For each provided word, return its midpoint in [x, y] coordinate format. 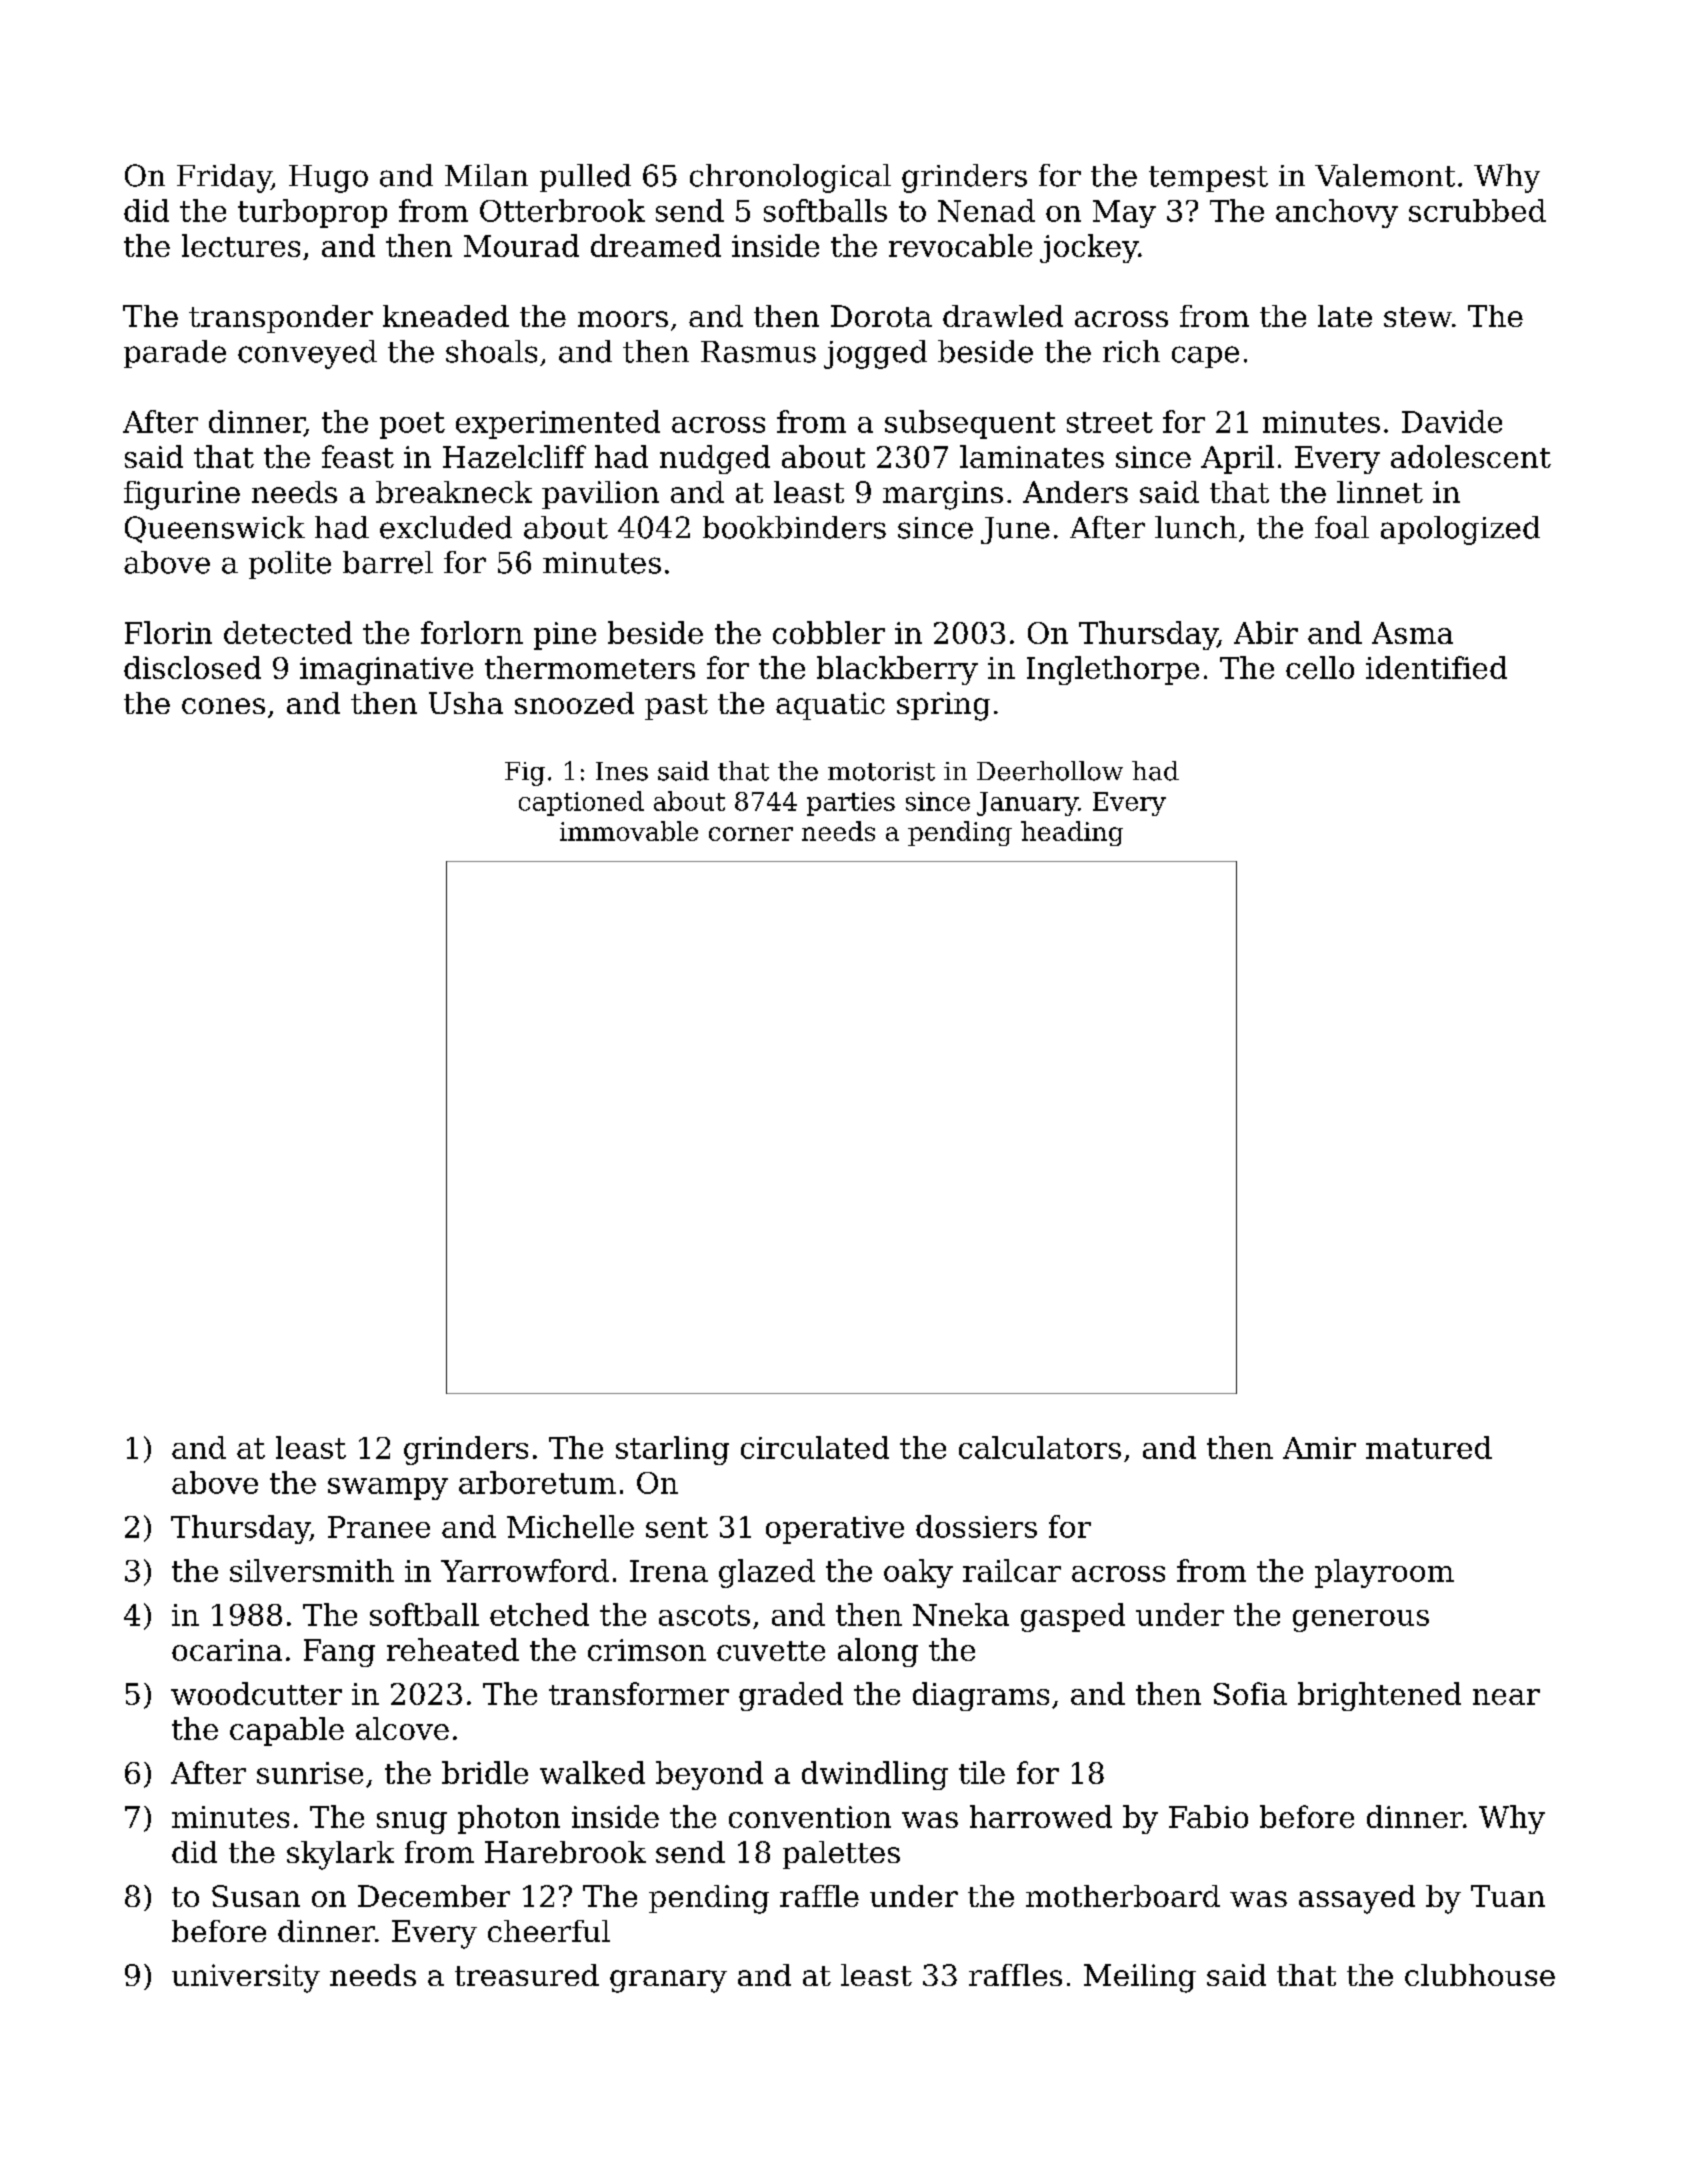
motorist [881, 771]
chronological [790, 178]
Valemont [1385, 175]
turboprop [312, 213]
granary [668, 1981]
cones [223, 706]
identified [1436, 667]
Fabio [1208, 1816]
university [246, 1978]
